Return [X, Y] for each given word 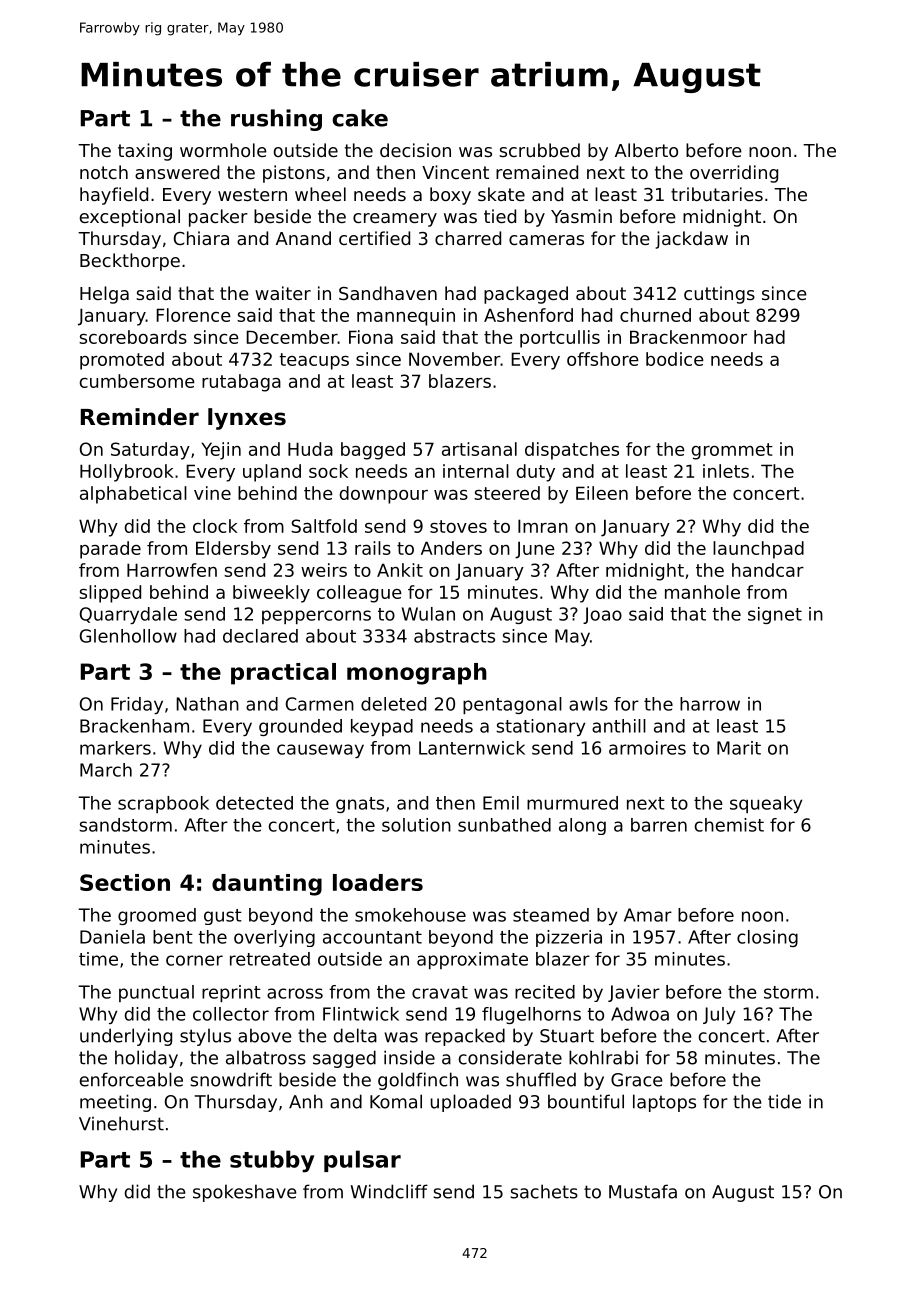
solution [416, 825]
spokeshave [244, 1193]
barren [659, 825]
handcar [768, 570]
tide [784, 1101]
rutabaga [241, 383]
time [98, 959]
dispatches [572, 451]
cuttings [719, 295]
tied [500, 216]
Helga [104, 295]
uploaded [471, 1103]
